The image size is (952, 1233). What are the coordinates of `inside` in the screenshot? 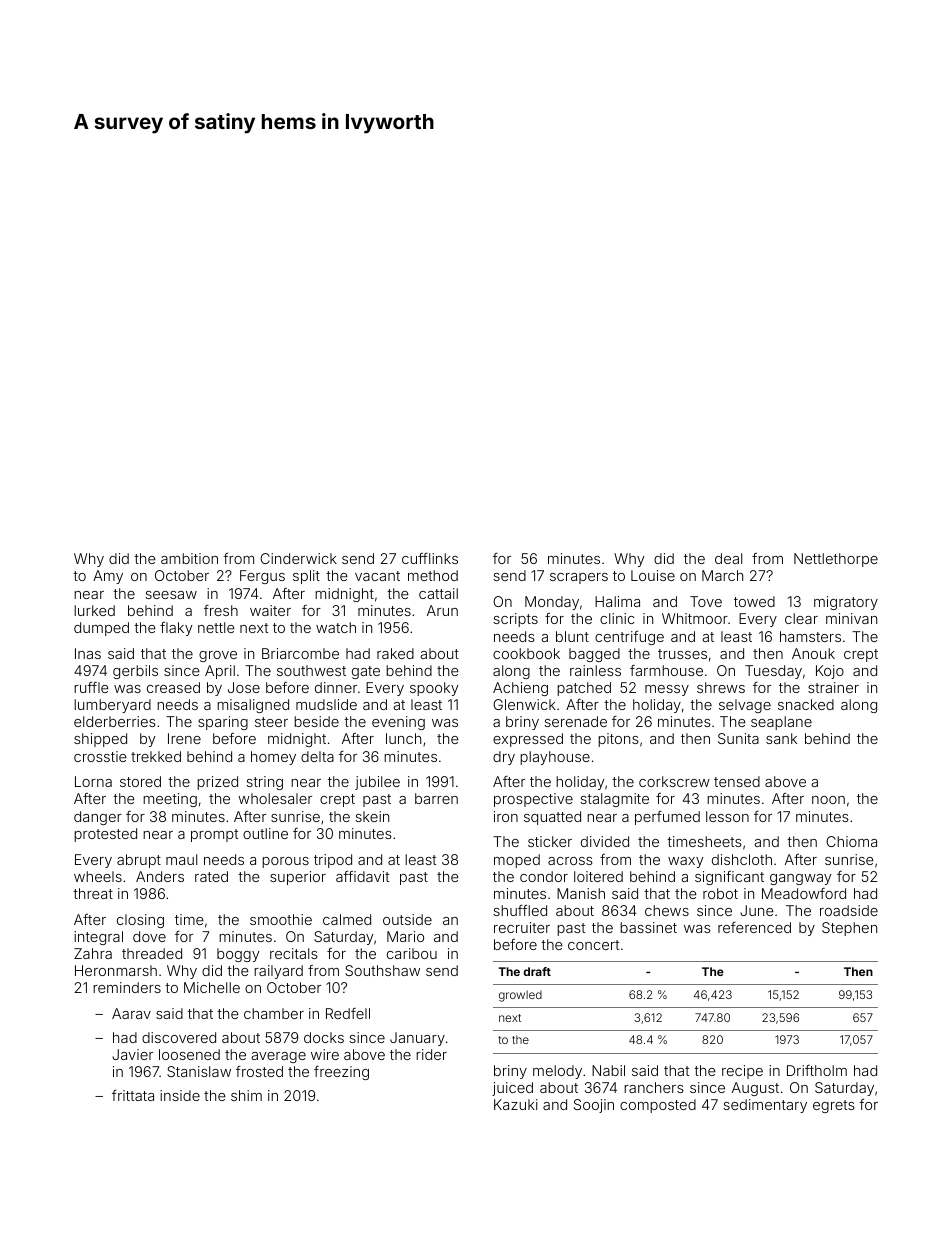 It's located at (180, 1095).
